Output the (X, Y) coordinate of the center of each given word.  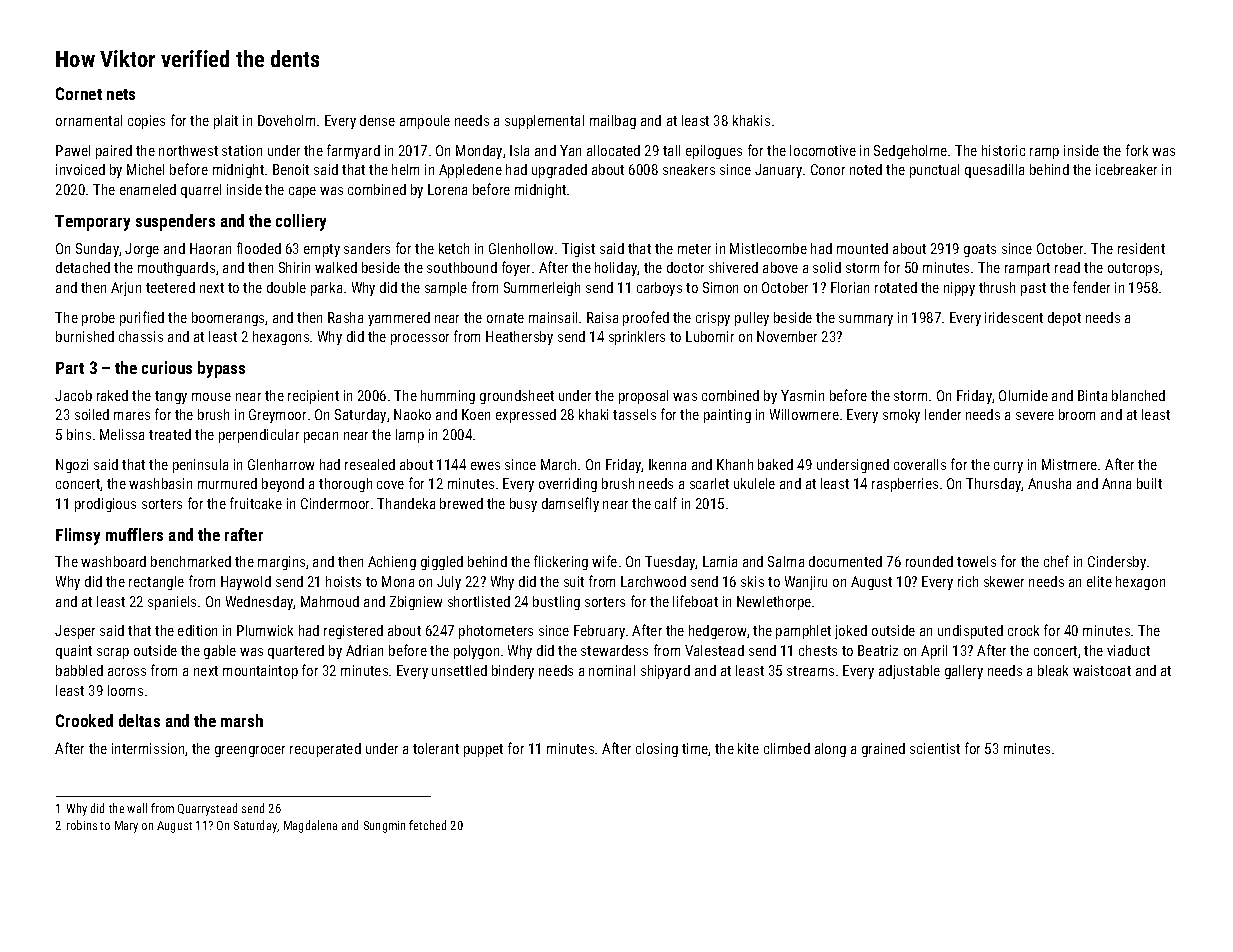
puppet (483, 750)
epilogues (714, 152)
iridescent (1014, 317)
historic (1003, 150)
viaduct (1128, 650)
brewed (461, 503)
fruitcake (256, 503)
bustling (556, 603)
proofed (646, 318)
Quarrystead (207, 809)
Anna (1116, 483)
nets (121, 94)
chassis (141, 336)
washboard (113, 561)
